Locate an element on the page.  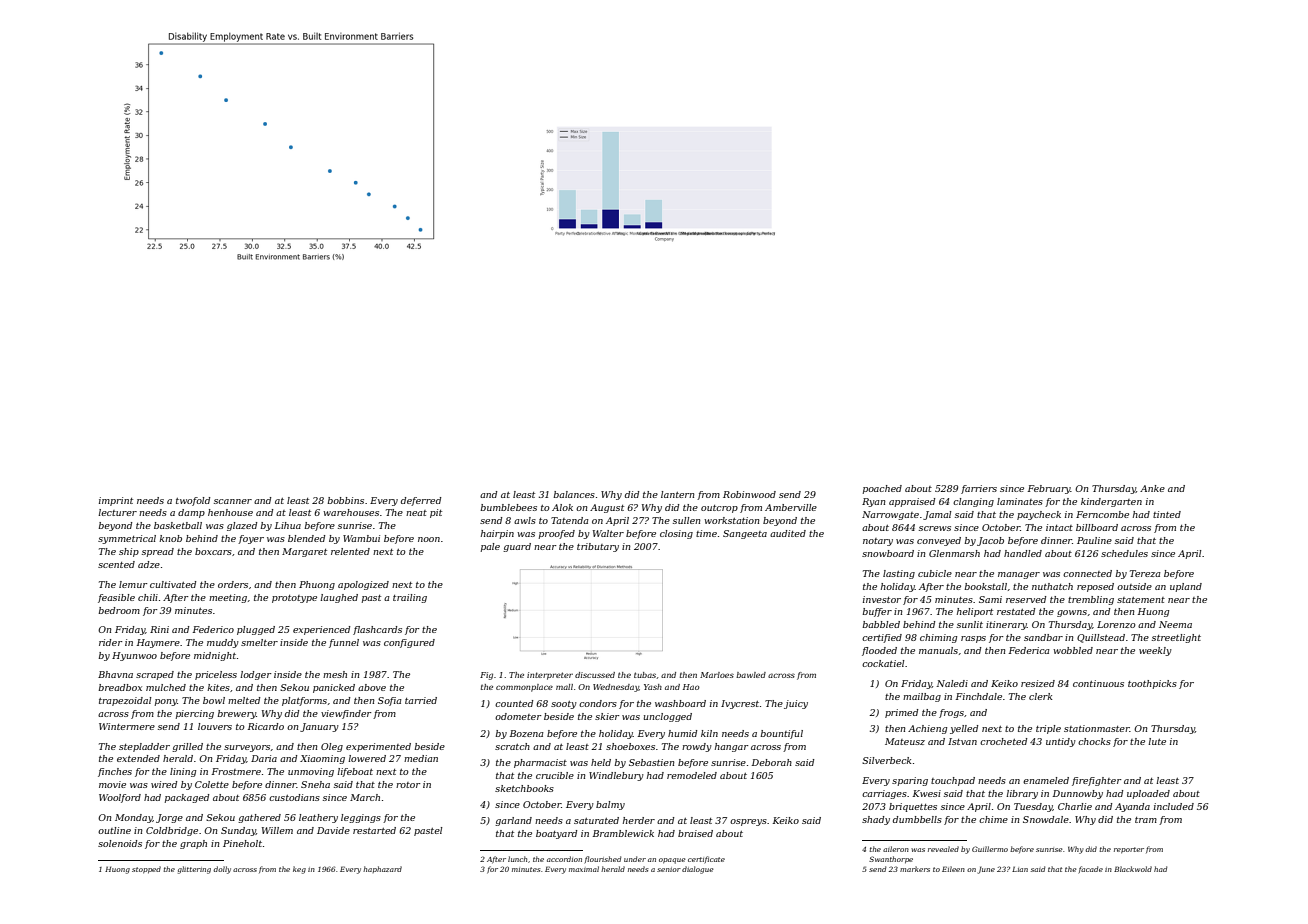
balances is located at coordinates (574, 494).
